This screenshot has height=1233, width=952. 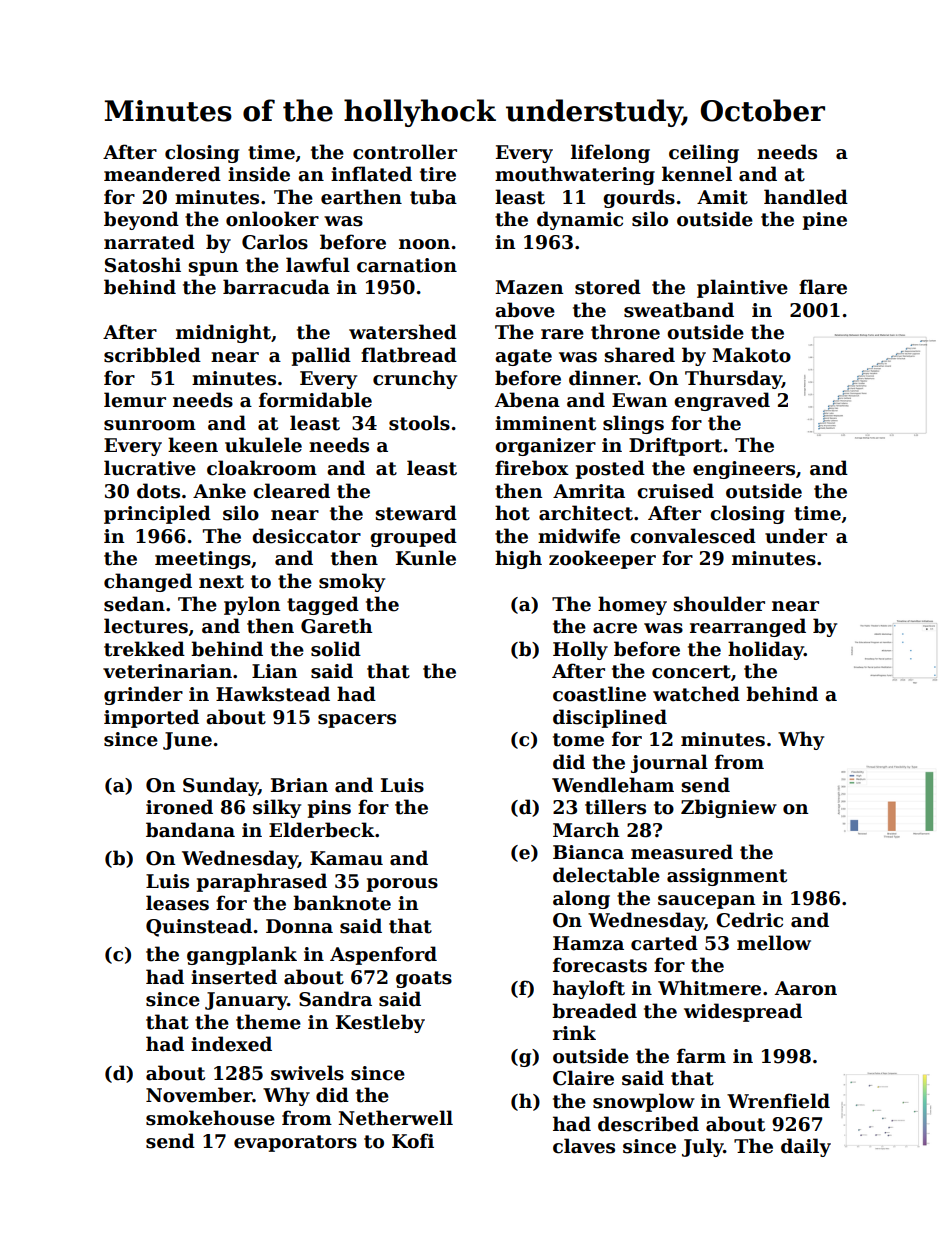 What do you see at coordinates (823, 287) in the screenshot?
I see `flare` at bounding box center [823, 287].
